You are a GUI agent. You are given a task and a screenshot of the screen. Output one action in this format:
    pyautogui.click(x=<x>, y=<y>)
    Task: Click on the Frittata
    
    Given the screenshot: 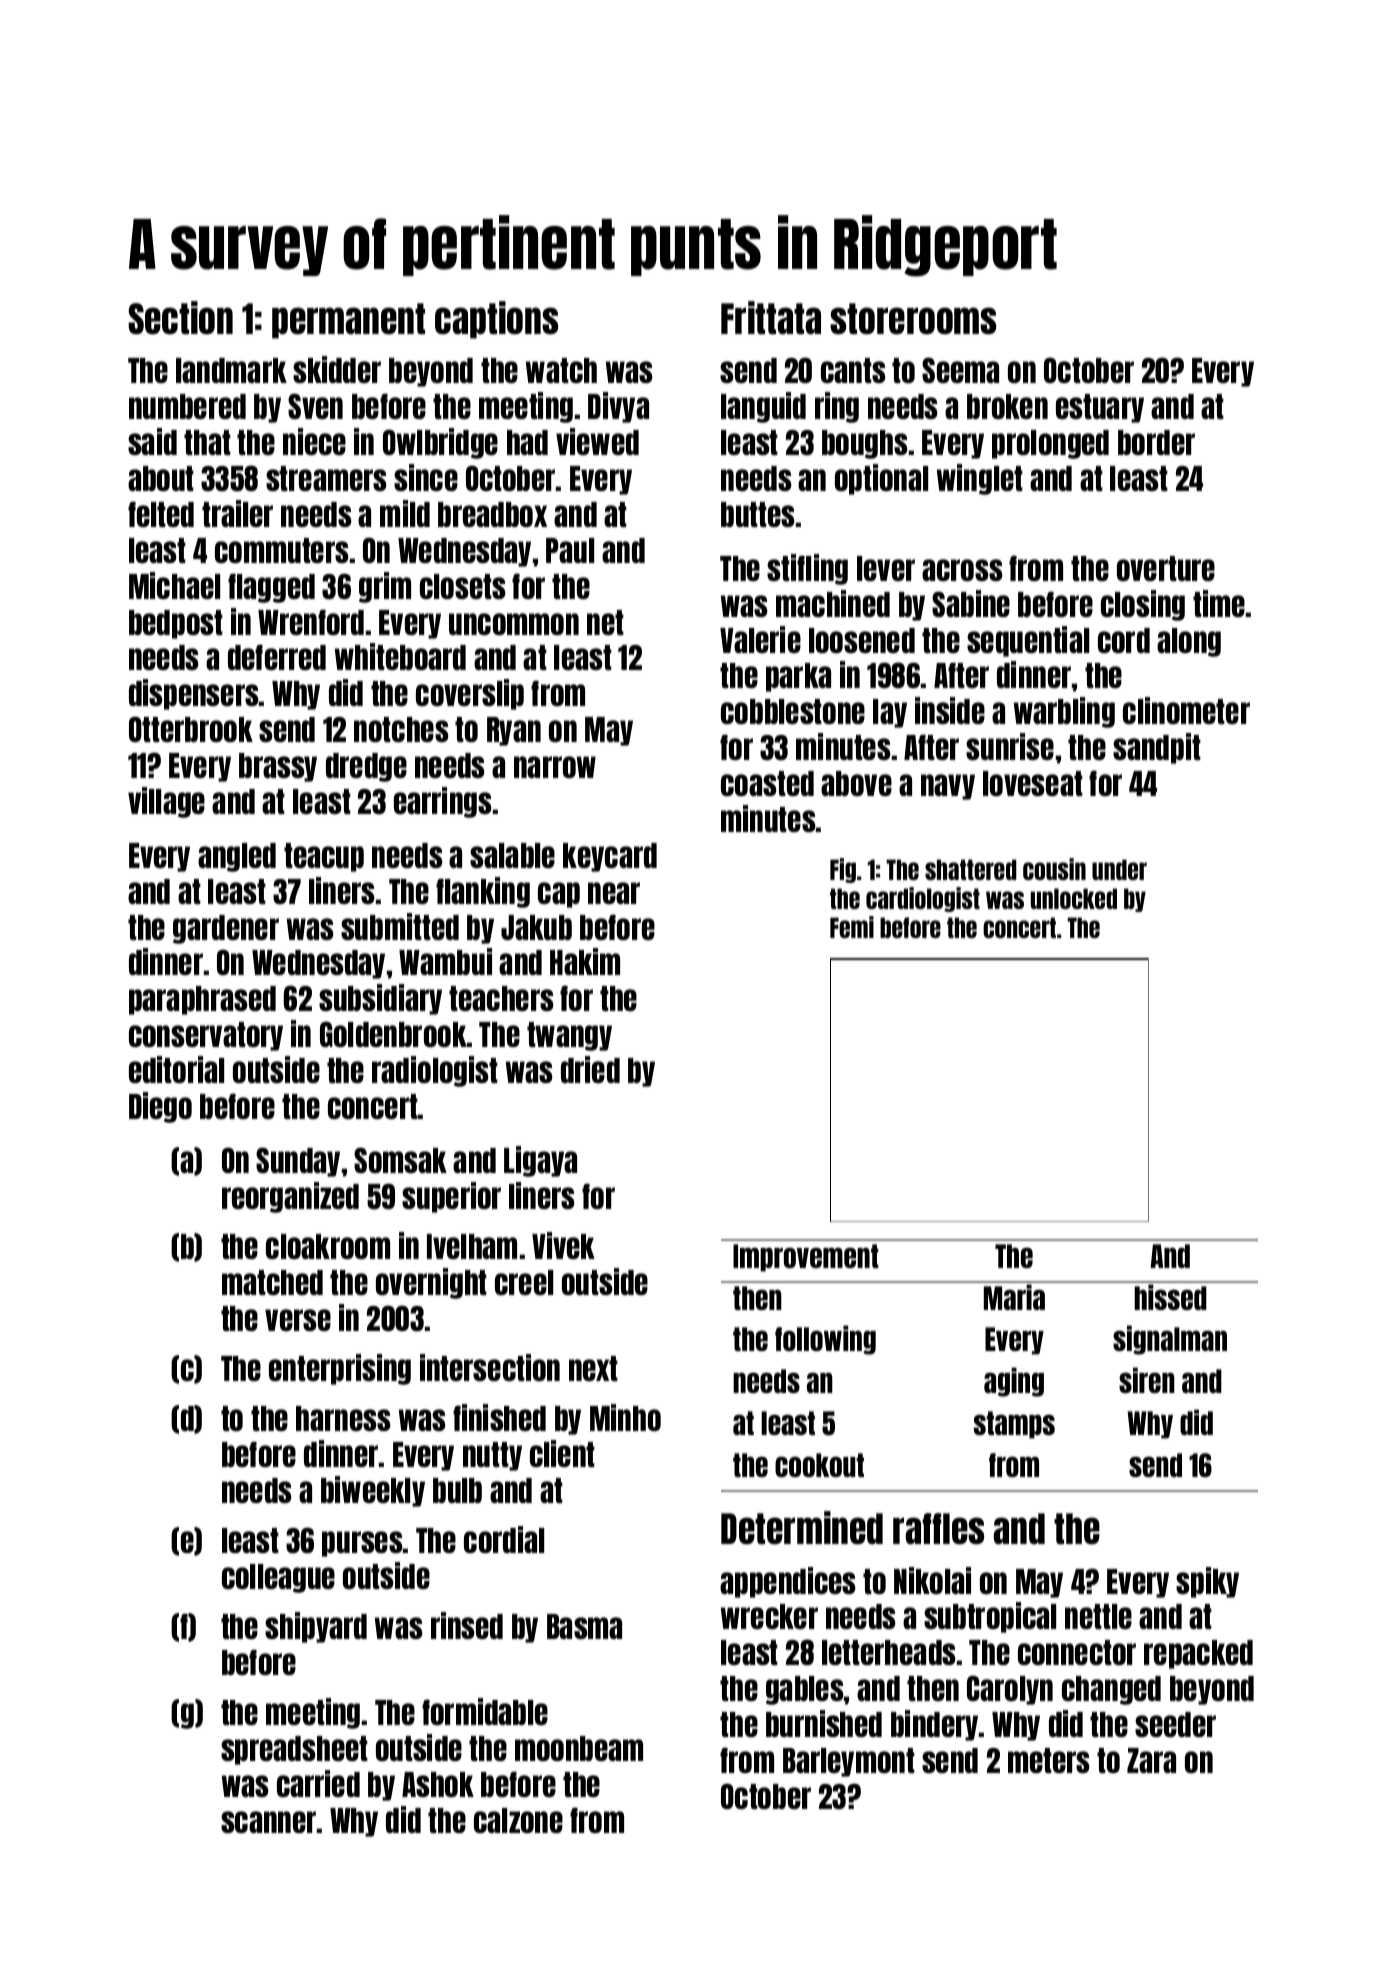 What is the action you would take?
    pyautogui.click(x=771, y=318)
